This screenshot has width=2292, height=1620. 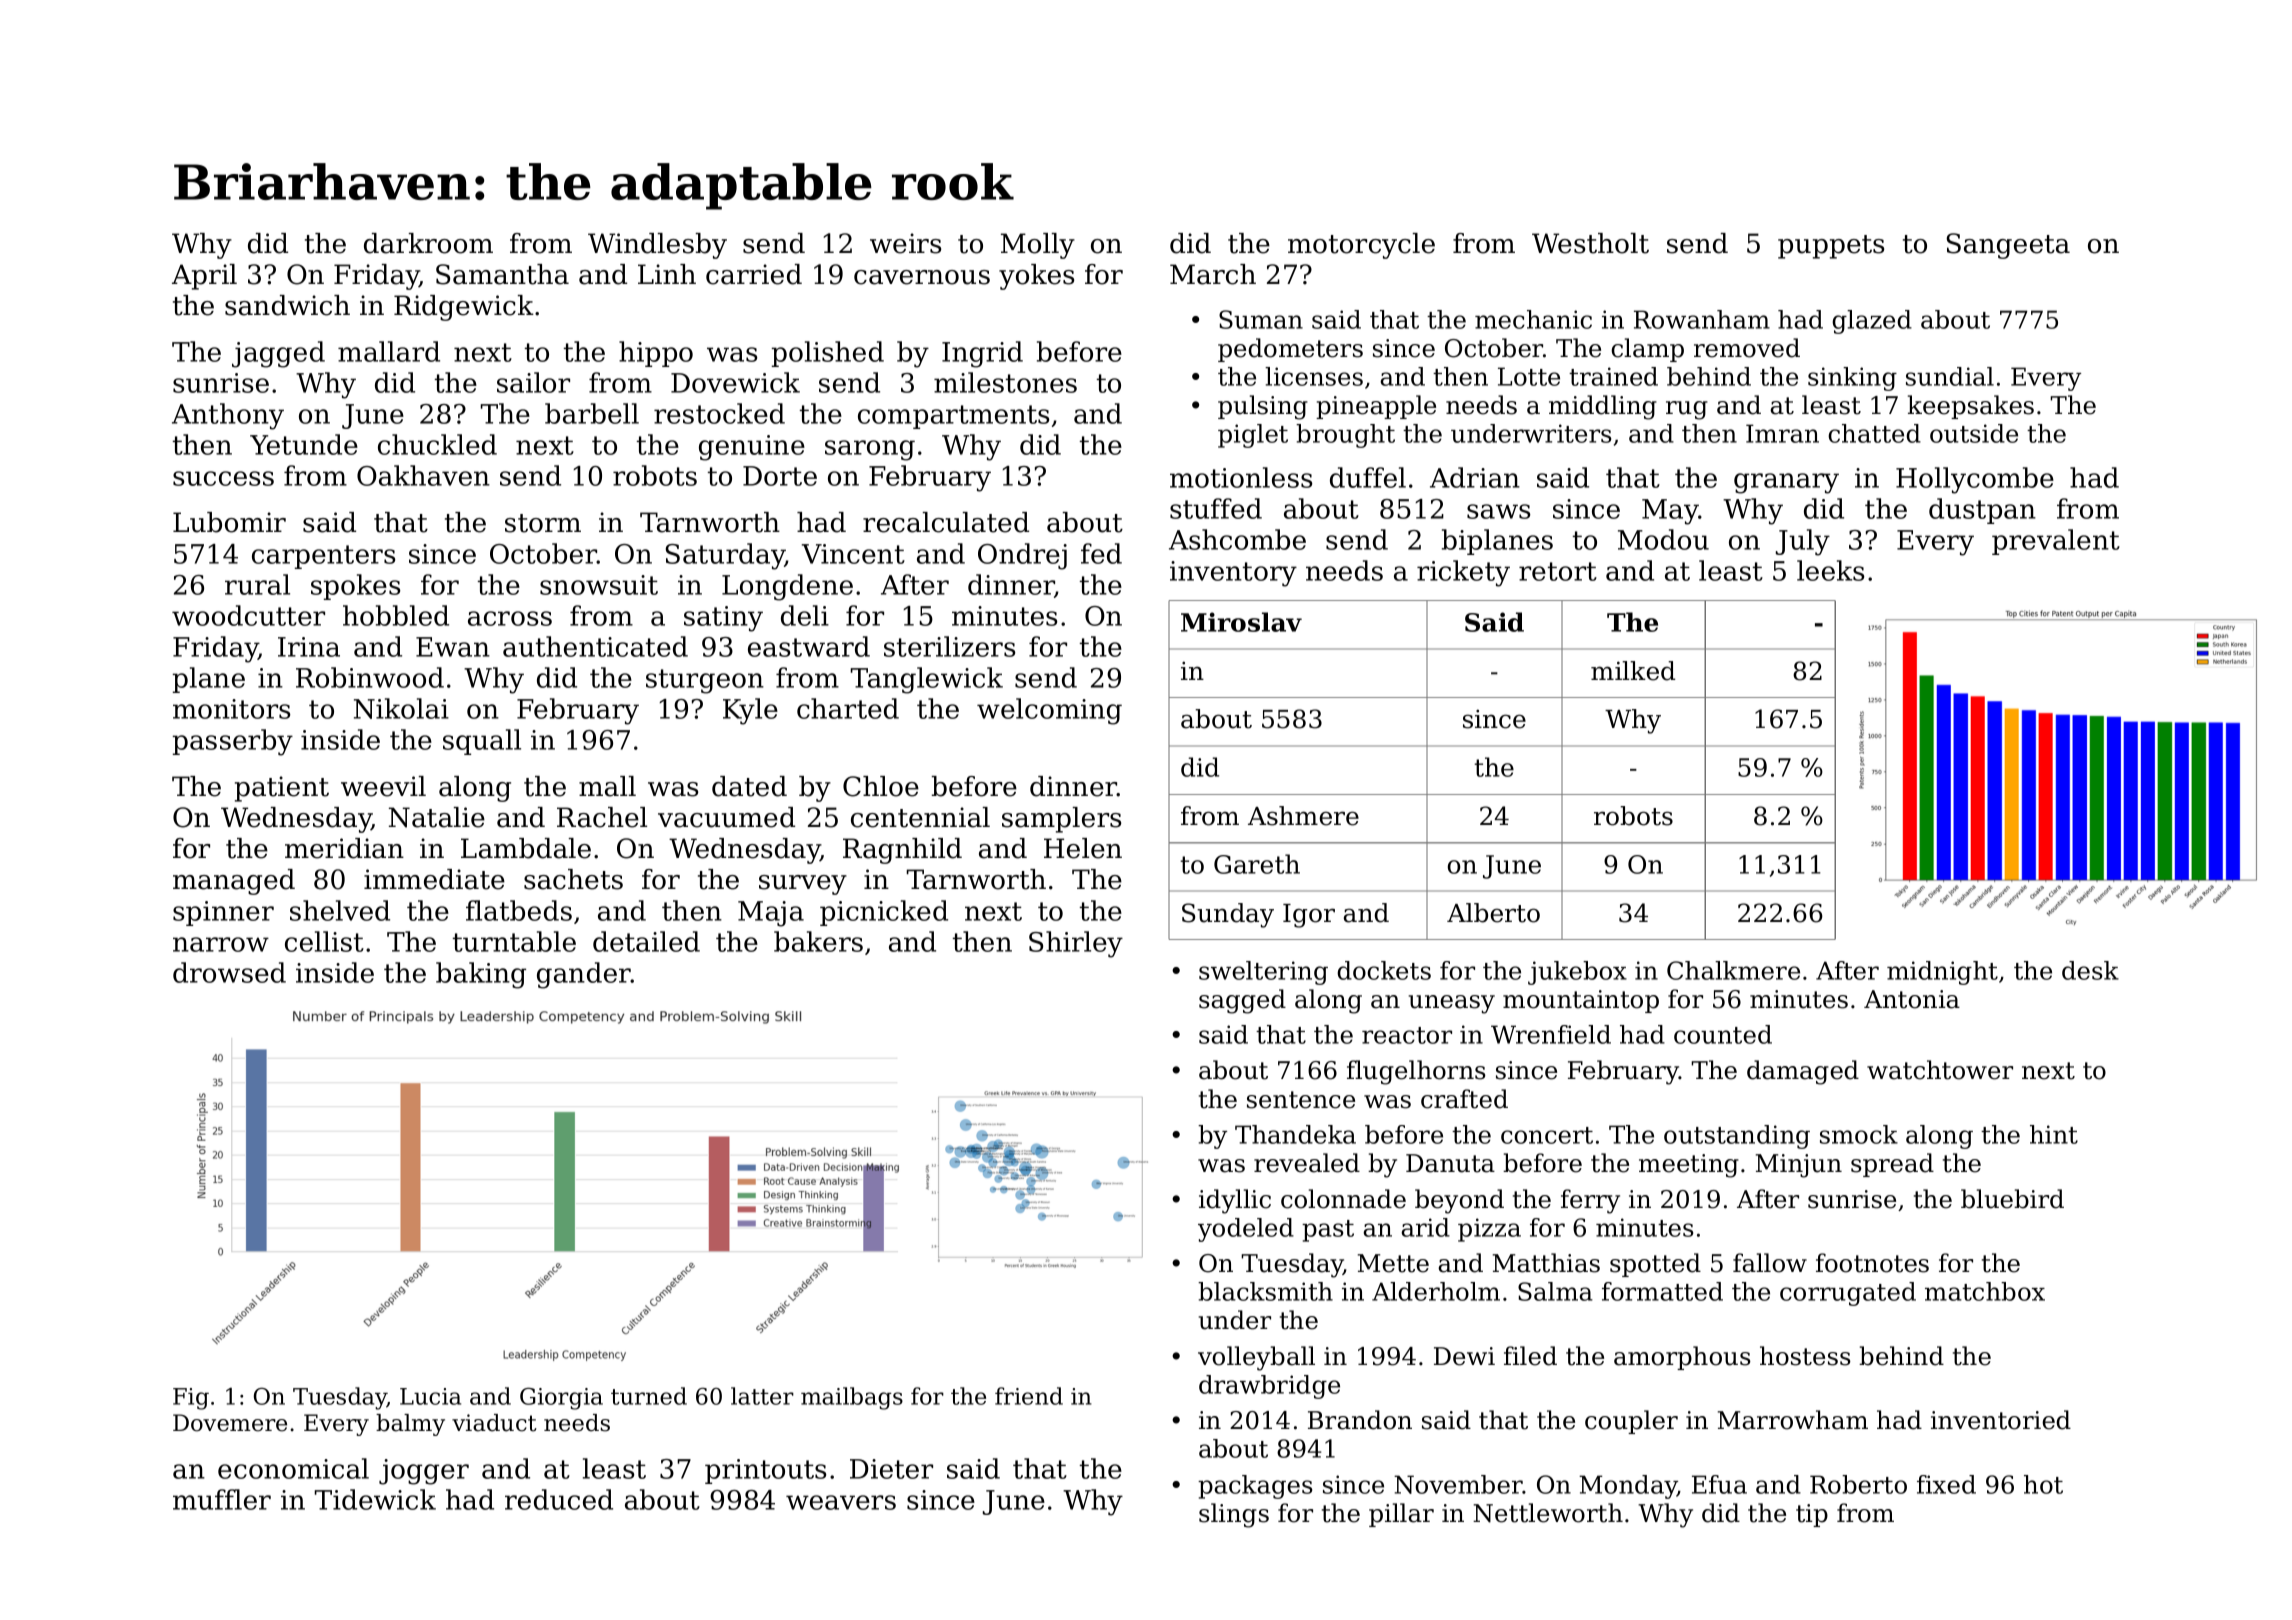 I want to click on recalculated, so click(x=946, y=522).
